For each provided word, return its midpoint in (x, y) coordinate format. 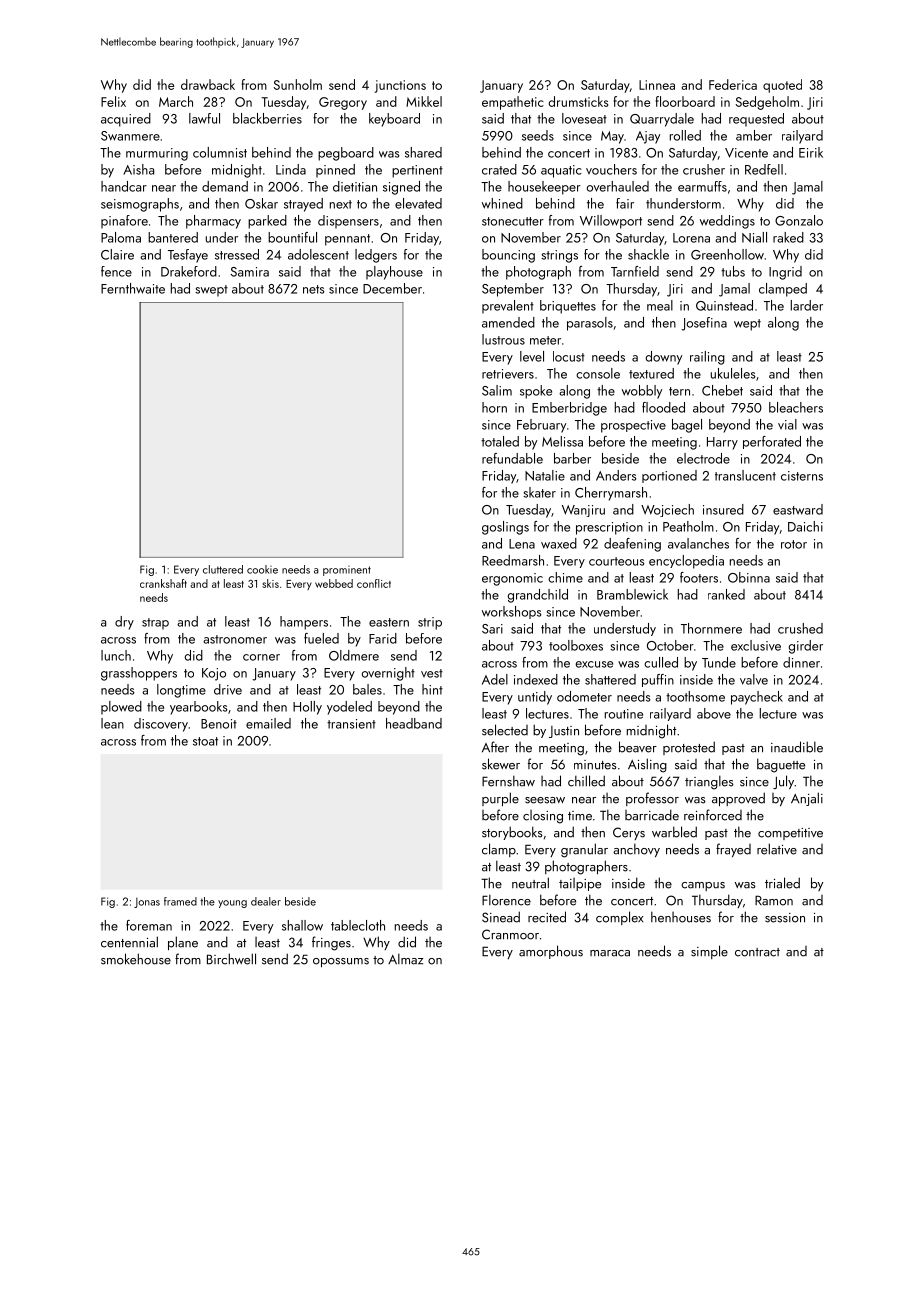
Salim (497, 390)
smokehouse (136, 959)
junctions (400, 86)
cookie (262, 569)
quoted (782, 86)
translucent (745, 475)
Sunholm (298, 84)
